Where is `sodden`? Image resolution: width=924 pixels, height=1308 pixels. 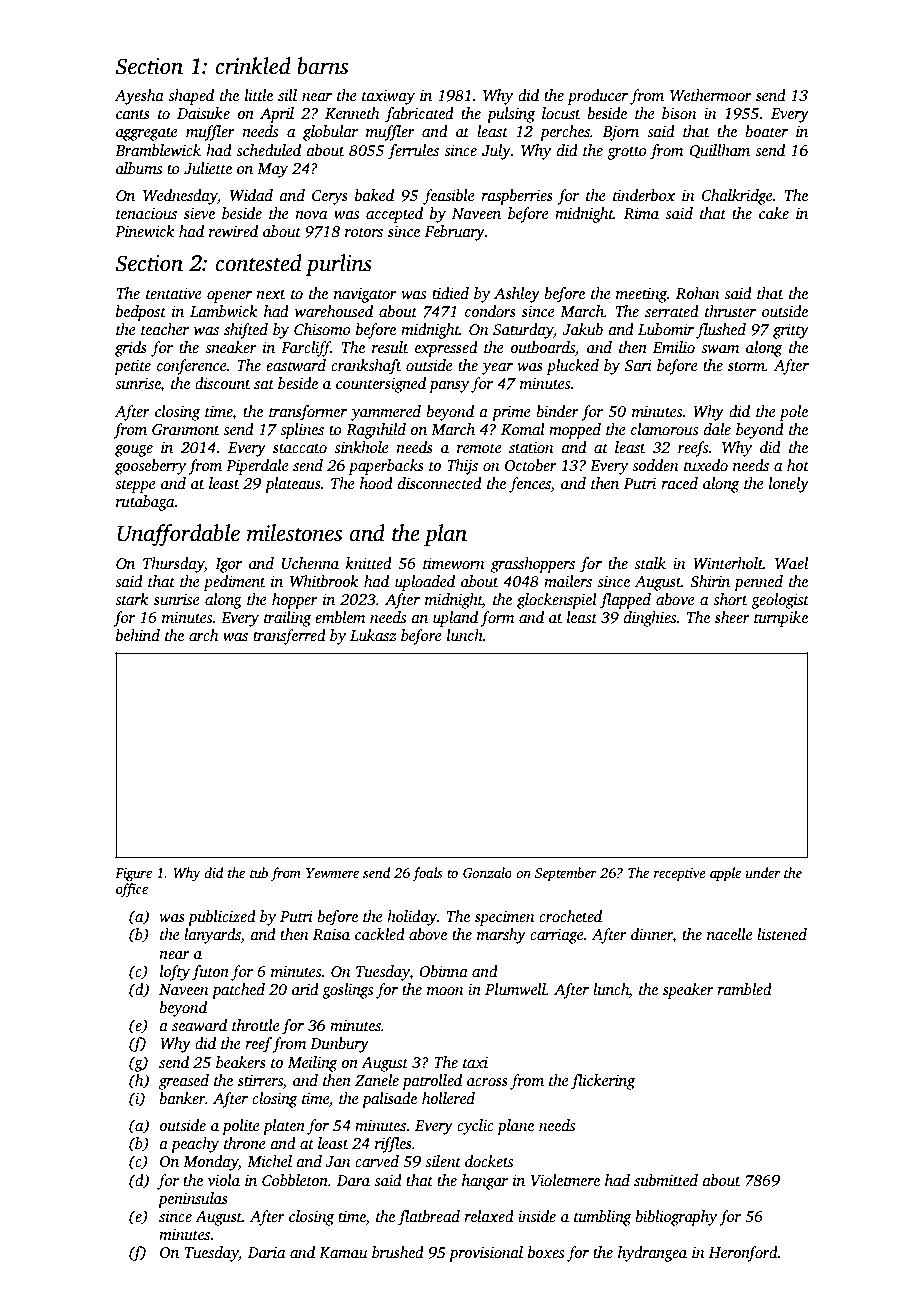 sodden is located at coordinates (655, 465).
